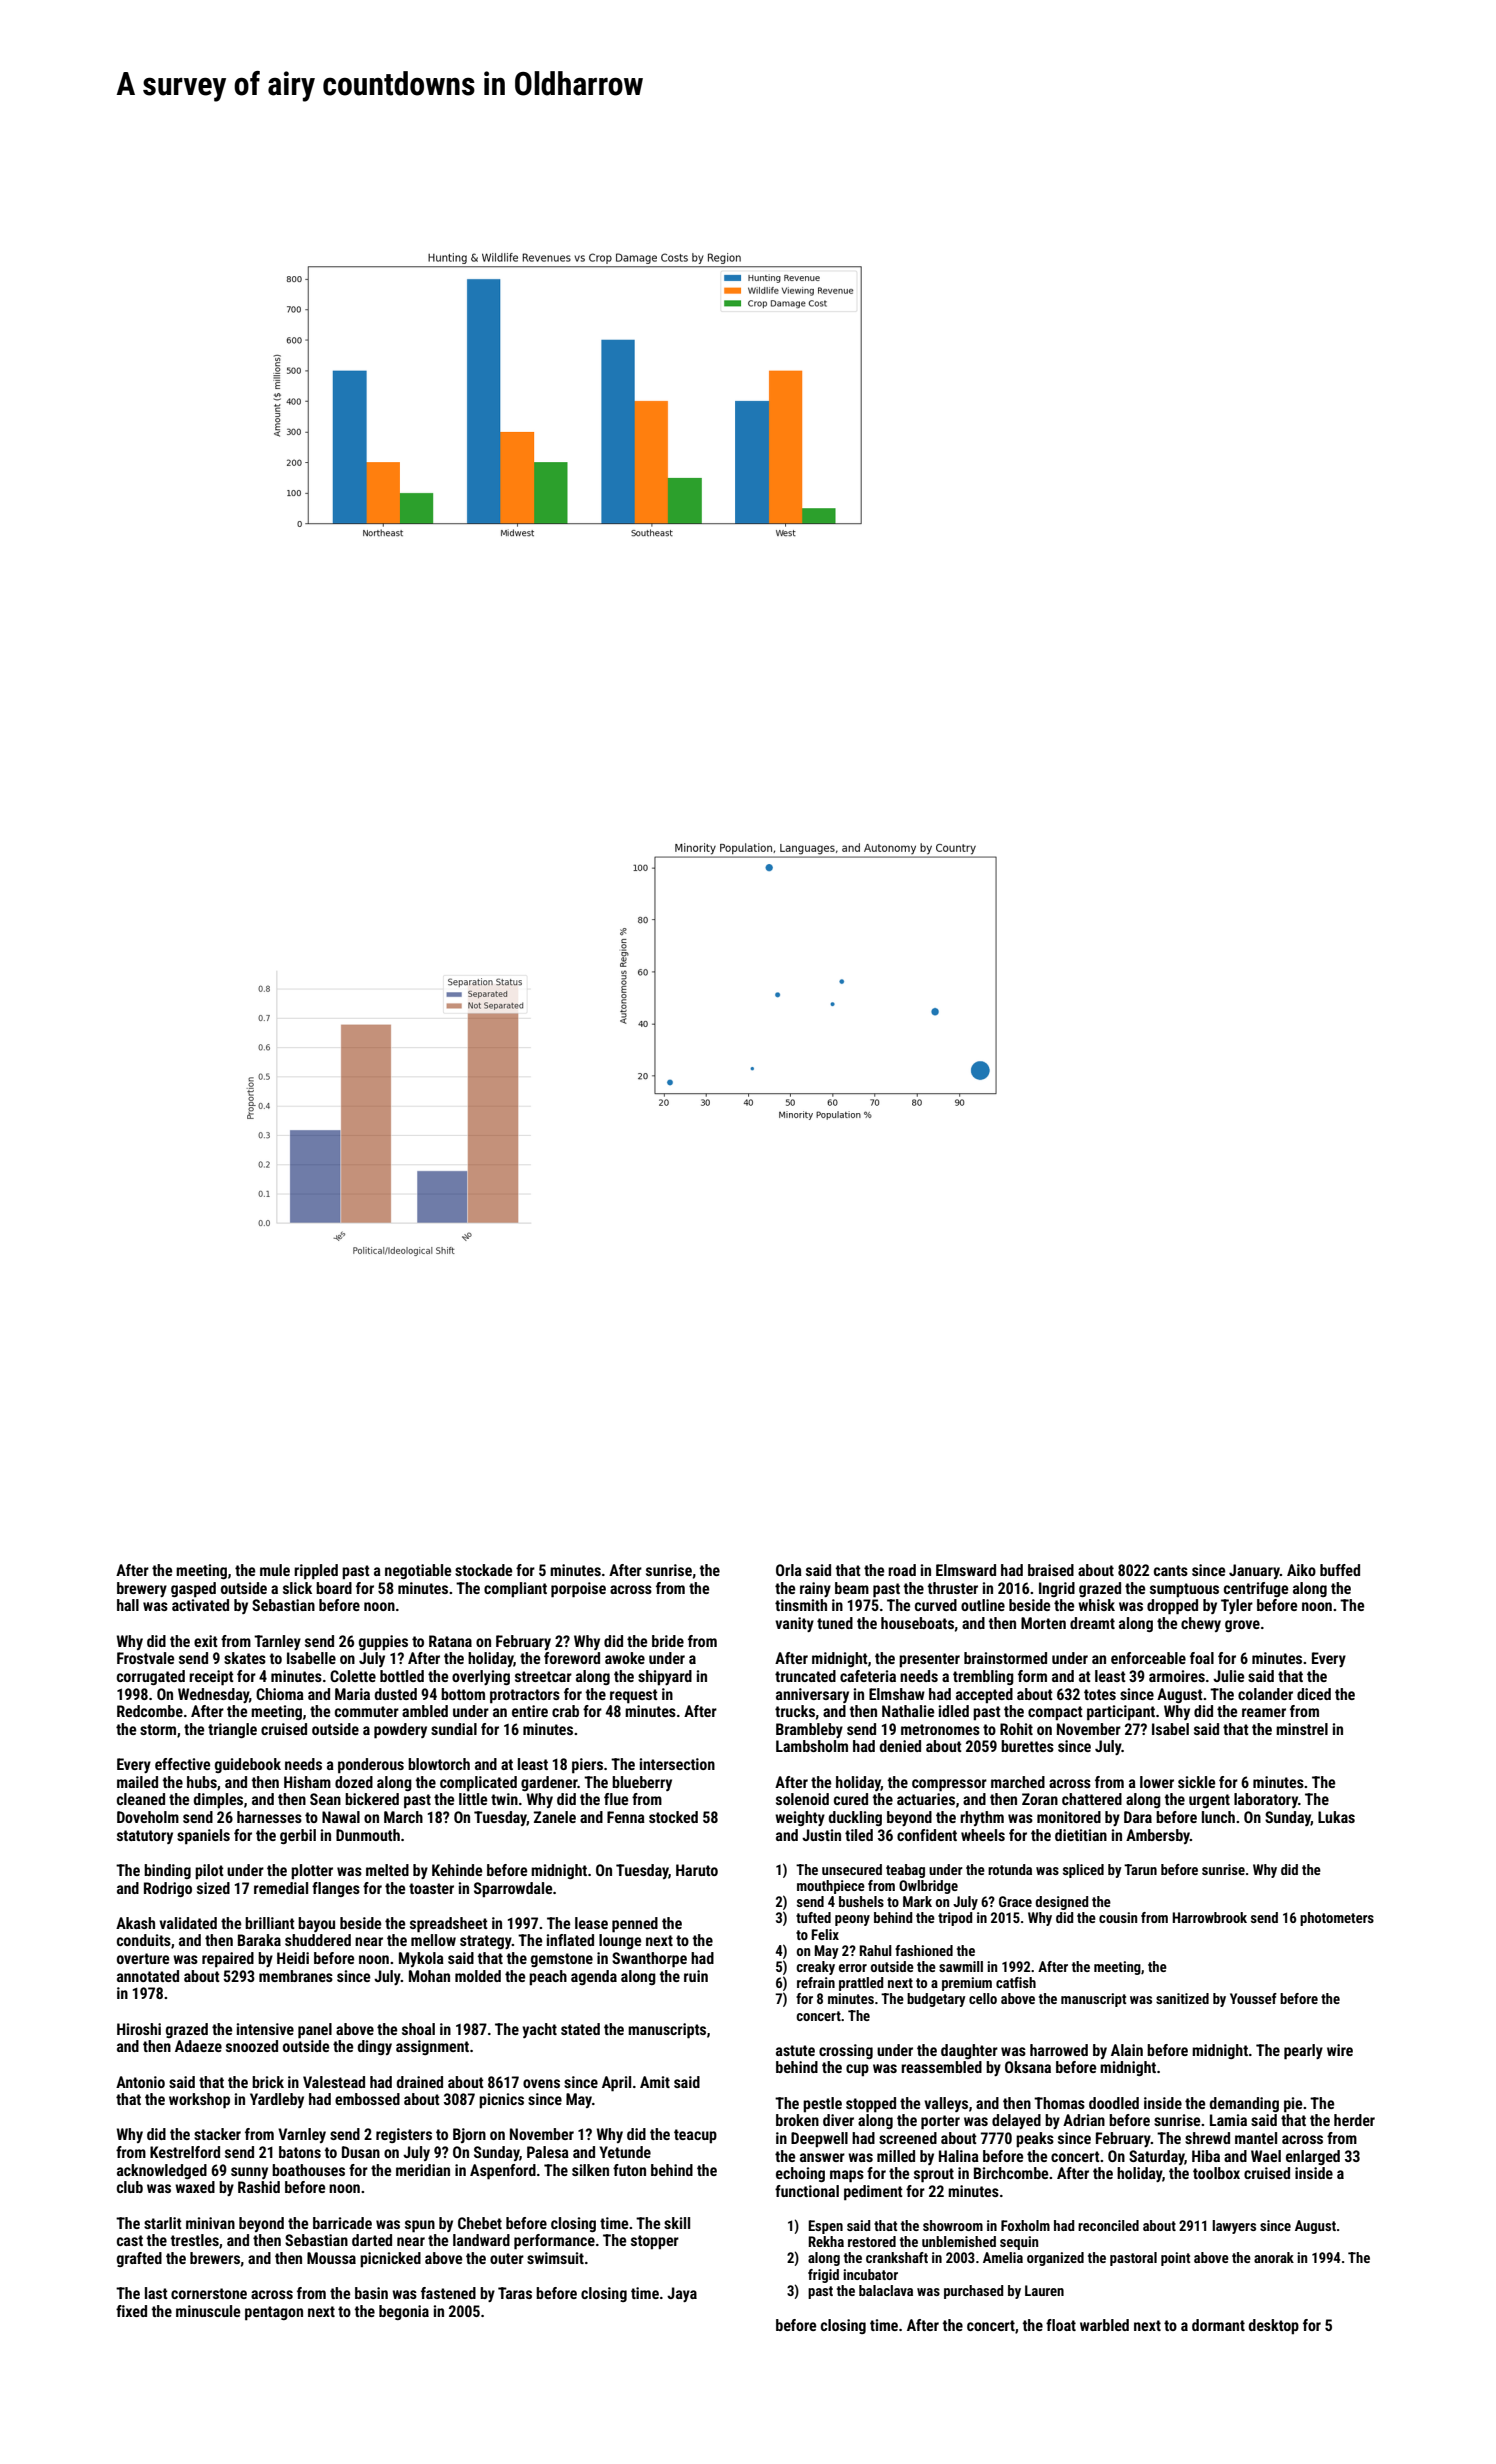  What do you see at coordinates (483, 1570) in the image?
I see `stockade` at bounding box center [483, 1570].
